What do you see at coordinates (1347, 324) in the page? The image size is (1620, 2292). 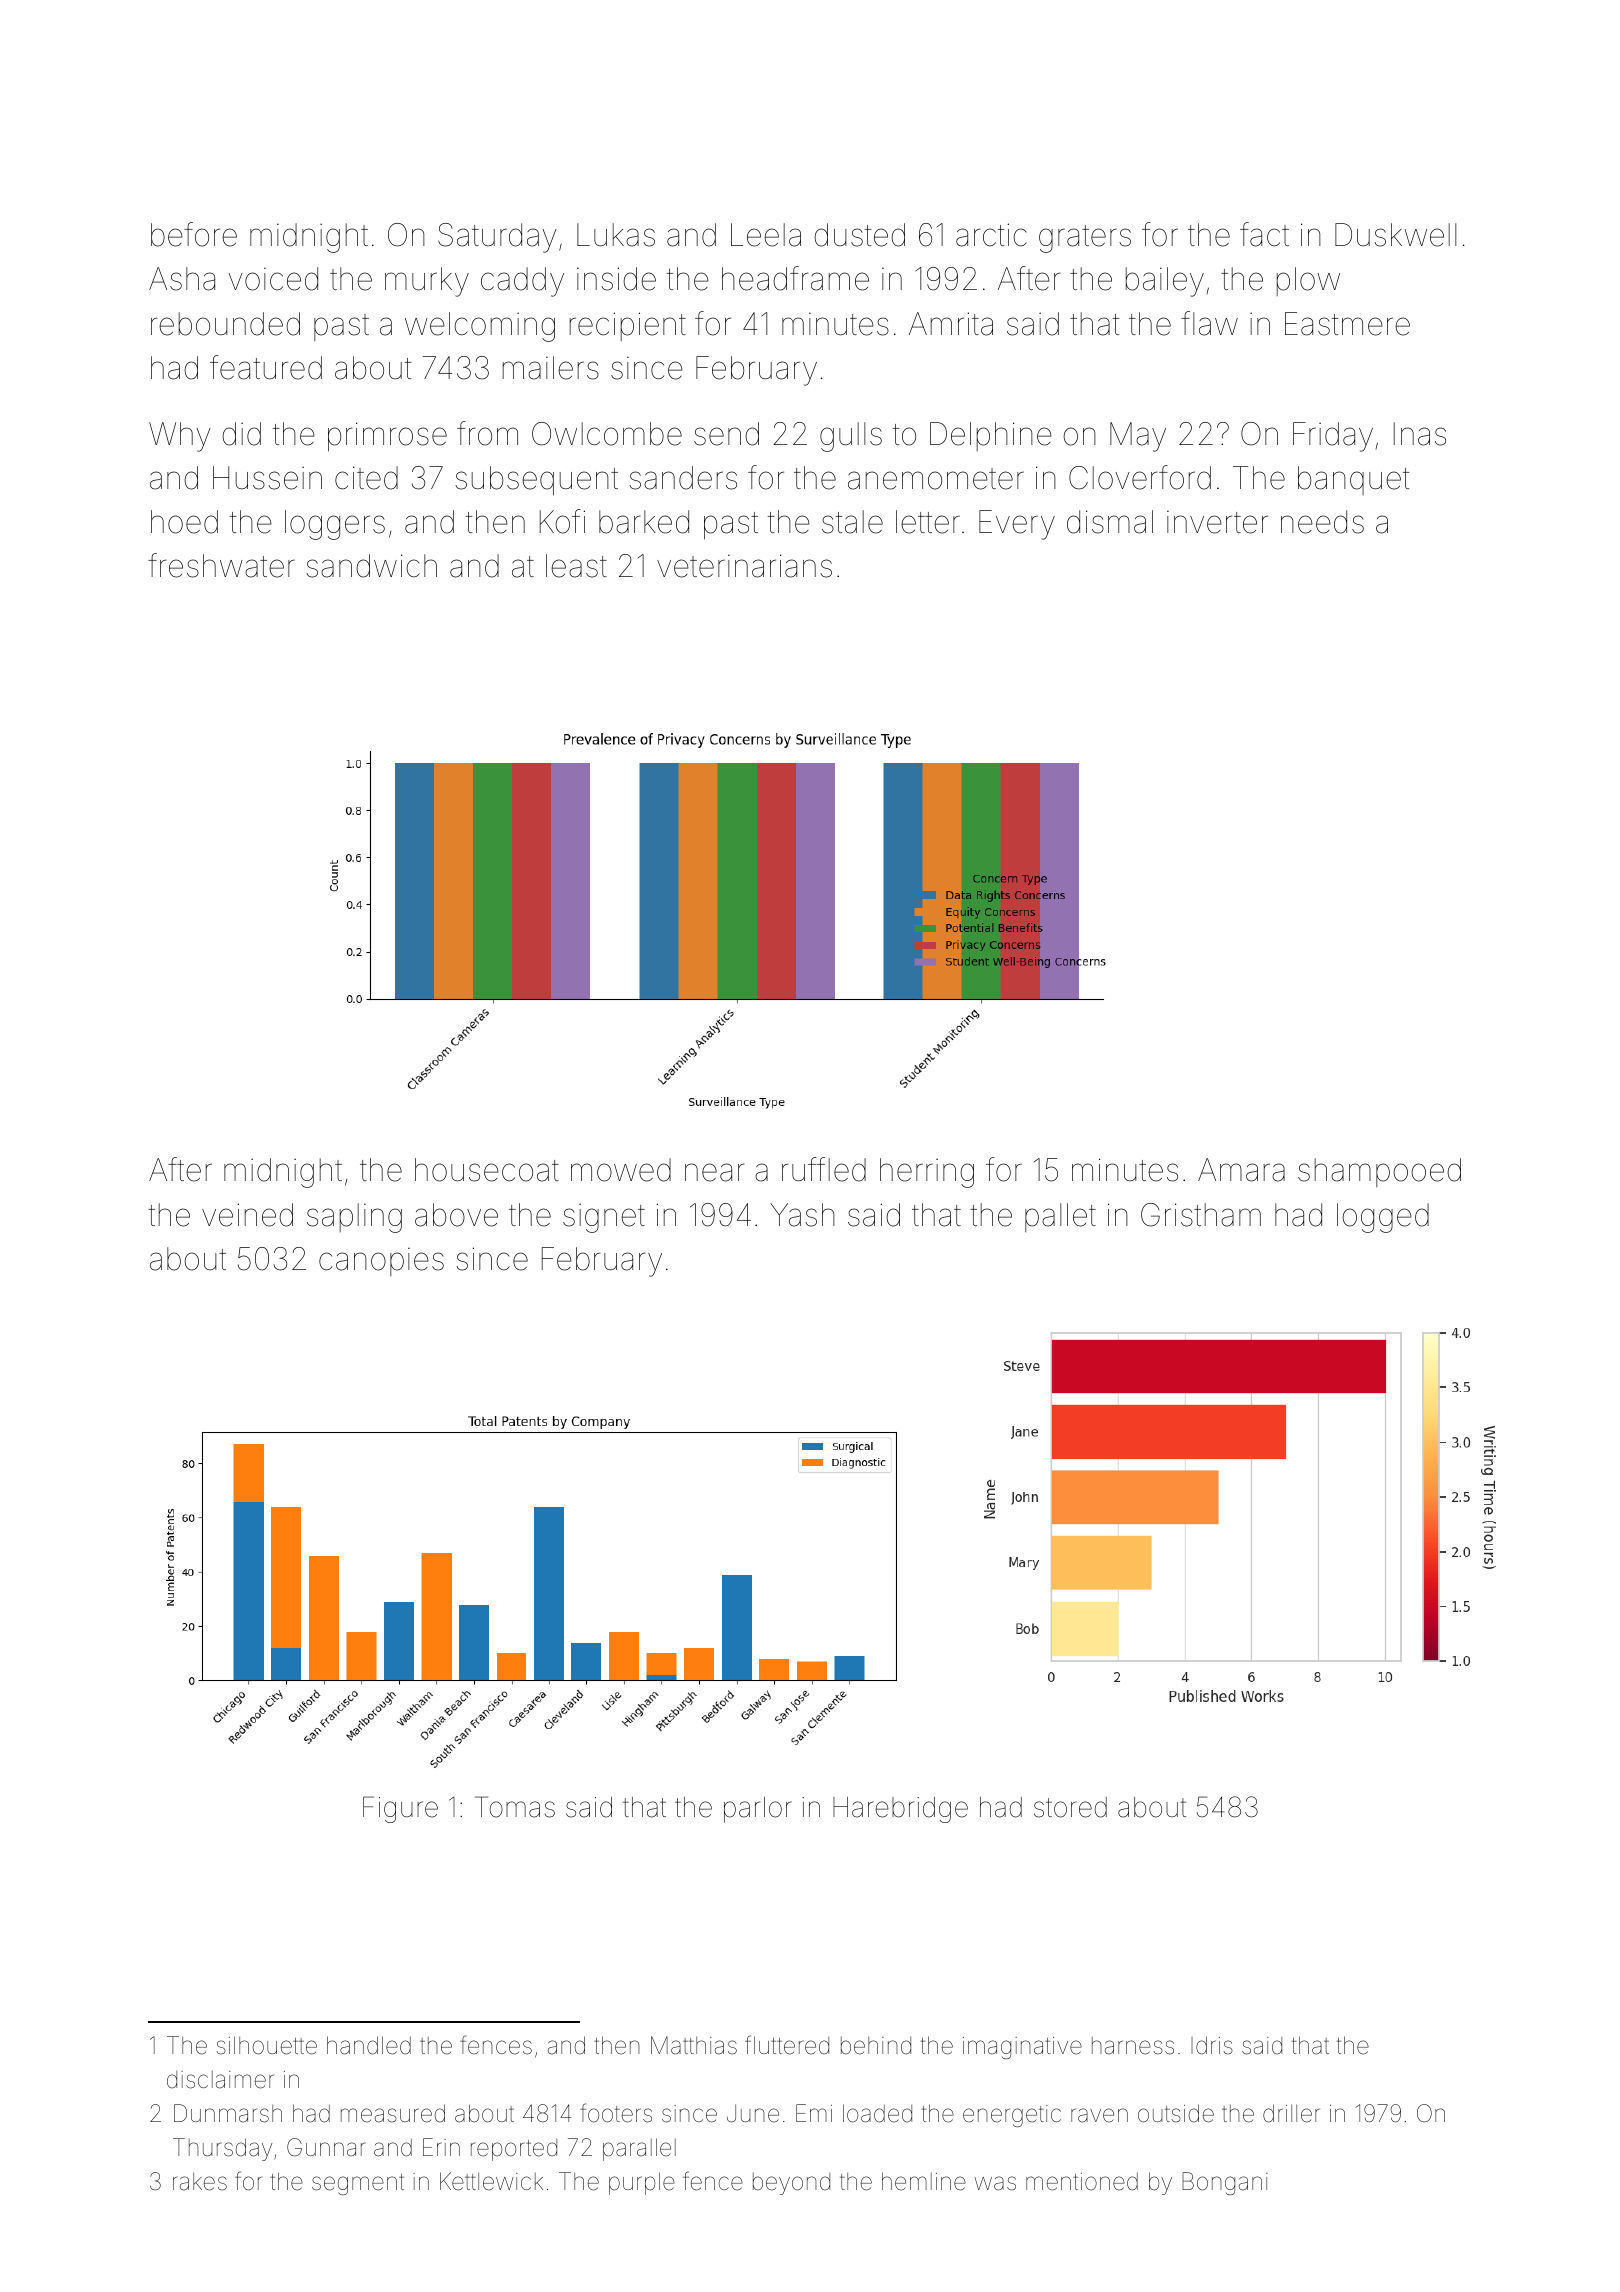 I see `Eastmere` at bounding box center [1347, 324].
